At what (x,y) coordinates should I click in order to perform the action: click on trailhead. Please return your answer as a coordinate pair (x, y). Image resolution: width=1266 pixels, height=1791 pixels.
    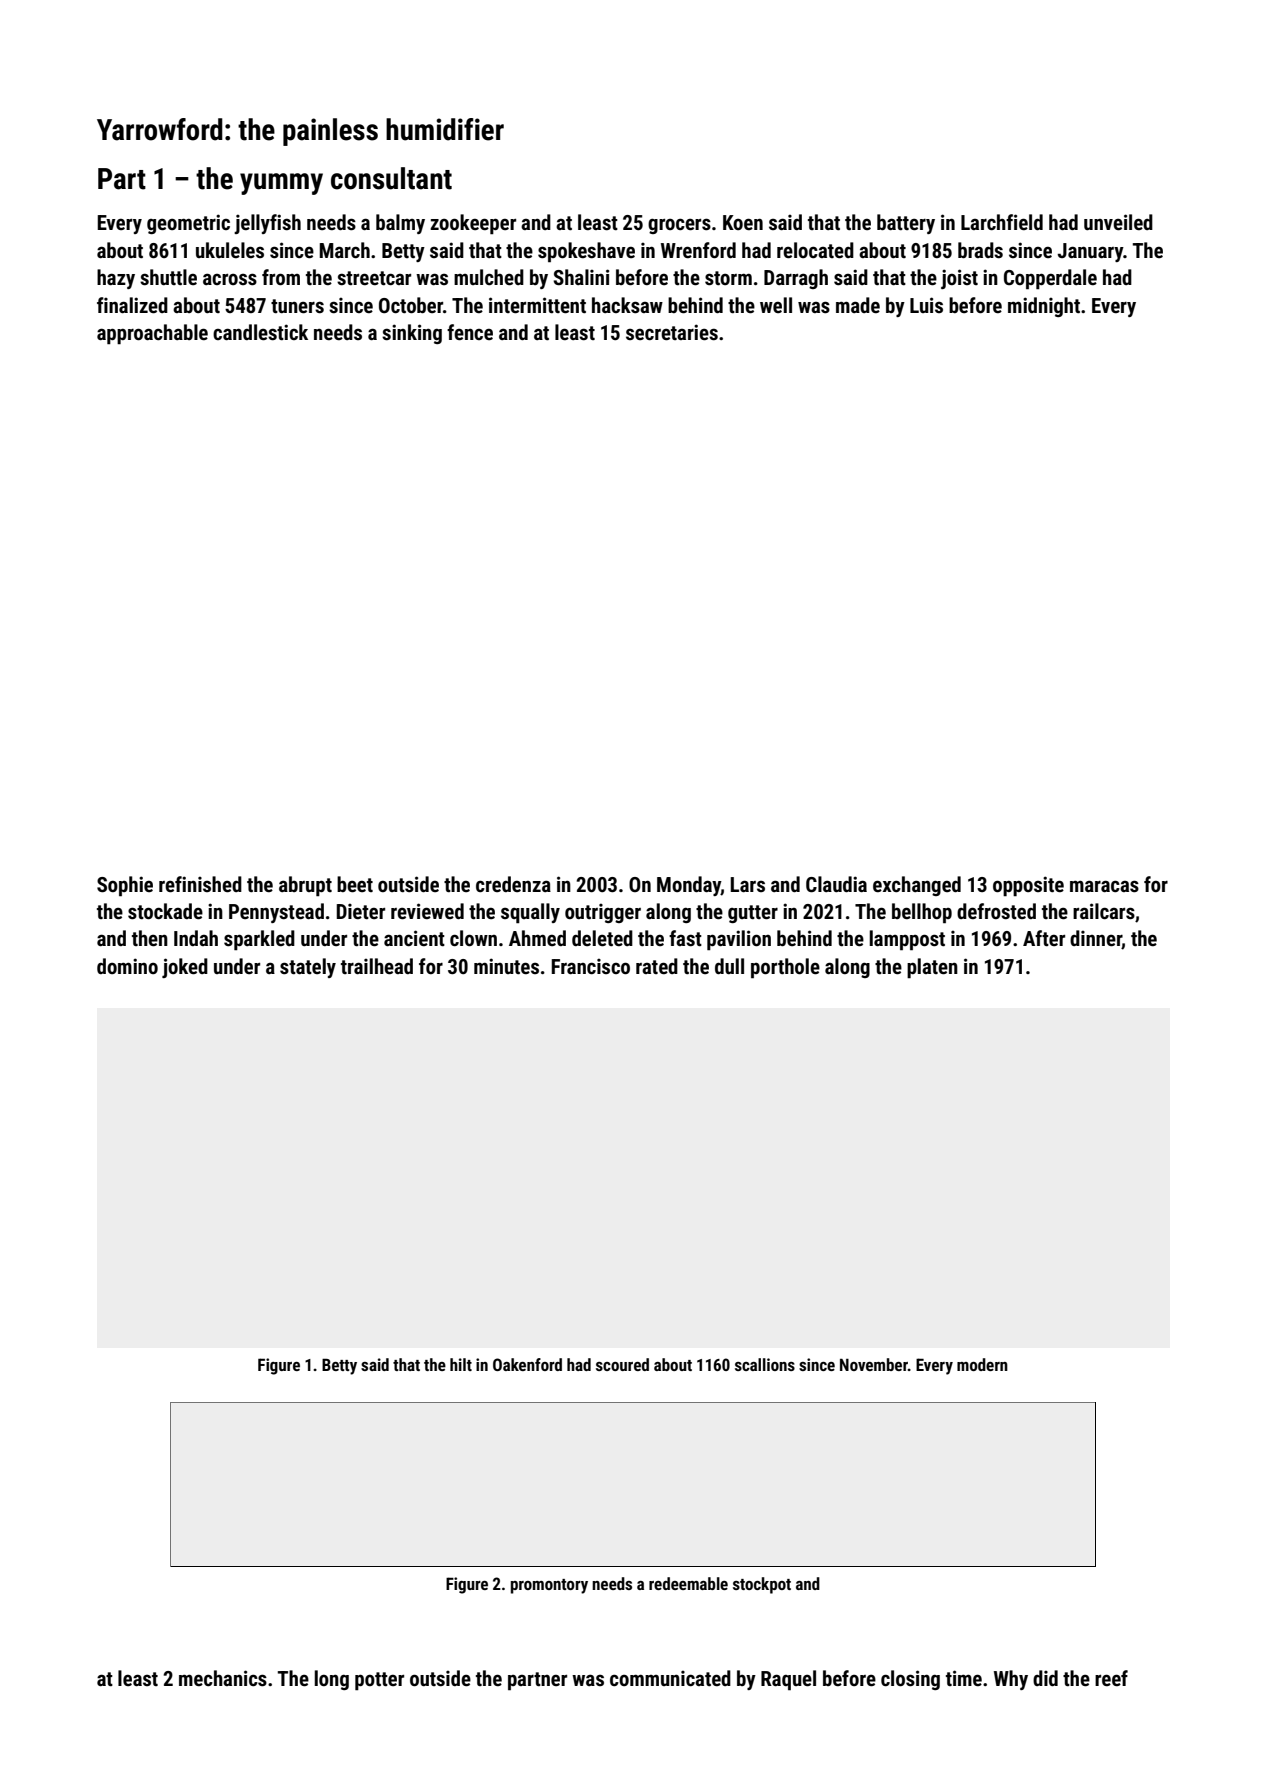
    Looking at the image, I should click on (377, 966).
